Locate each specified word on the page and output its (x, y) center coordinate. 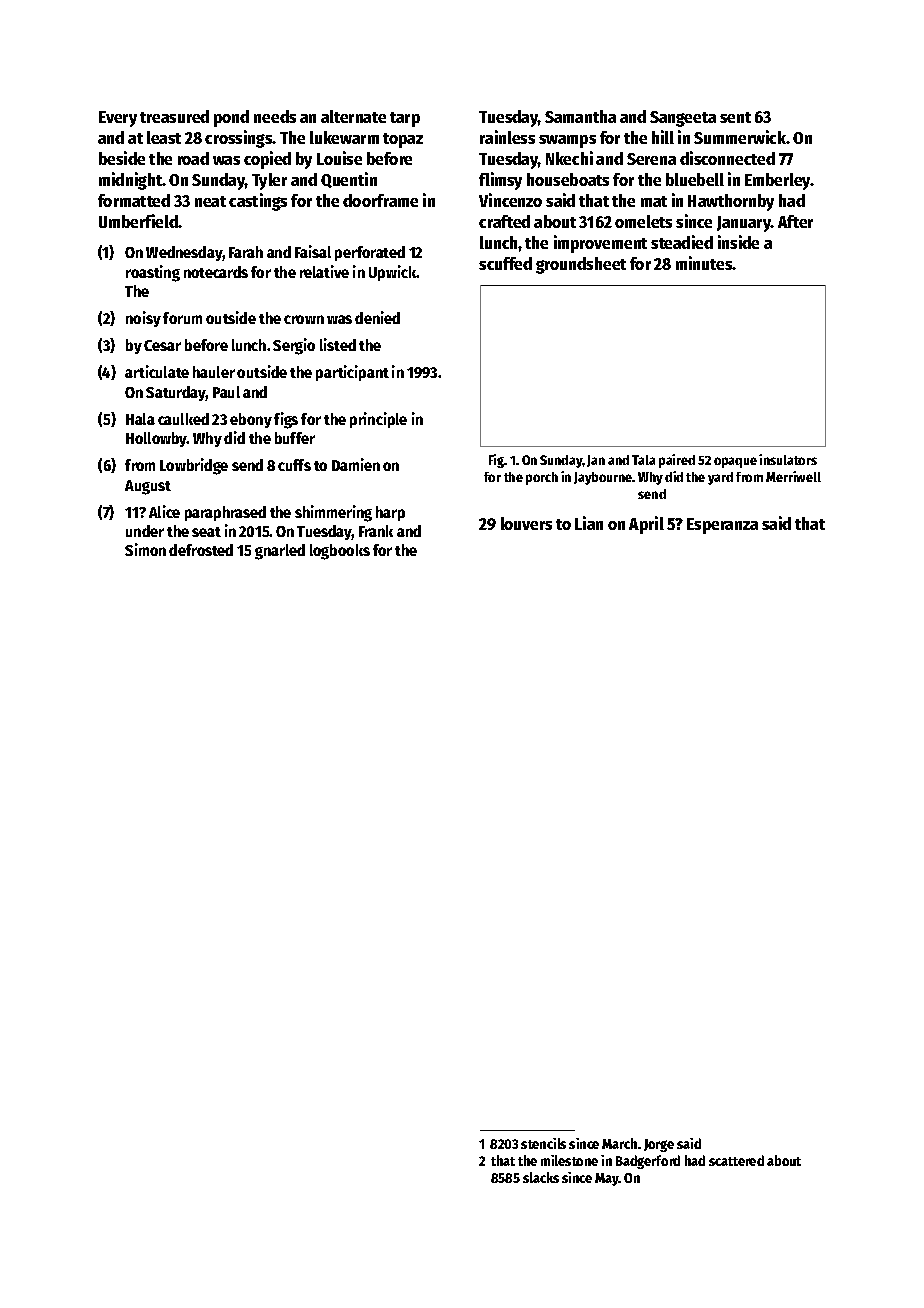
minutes (704, 263)
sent (735, 117)
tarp (405, 119)
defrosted (201, 550)
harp (390, 513)
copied (267, 160)
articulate (157, 371)
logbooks (340, 552)
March (619, 1143)
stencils (543, 1143)
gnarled (280, 552)
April (646, 525)
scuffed (505, 263)
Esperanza (722, 526)
